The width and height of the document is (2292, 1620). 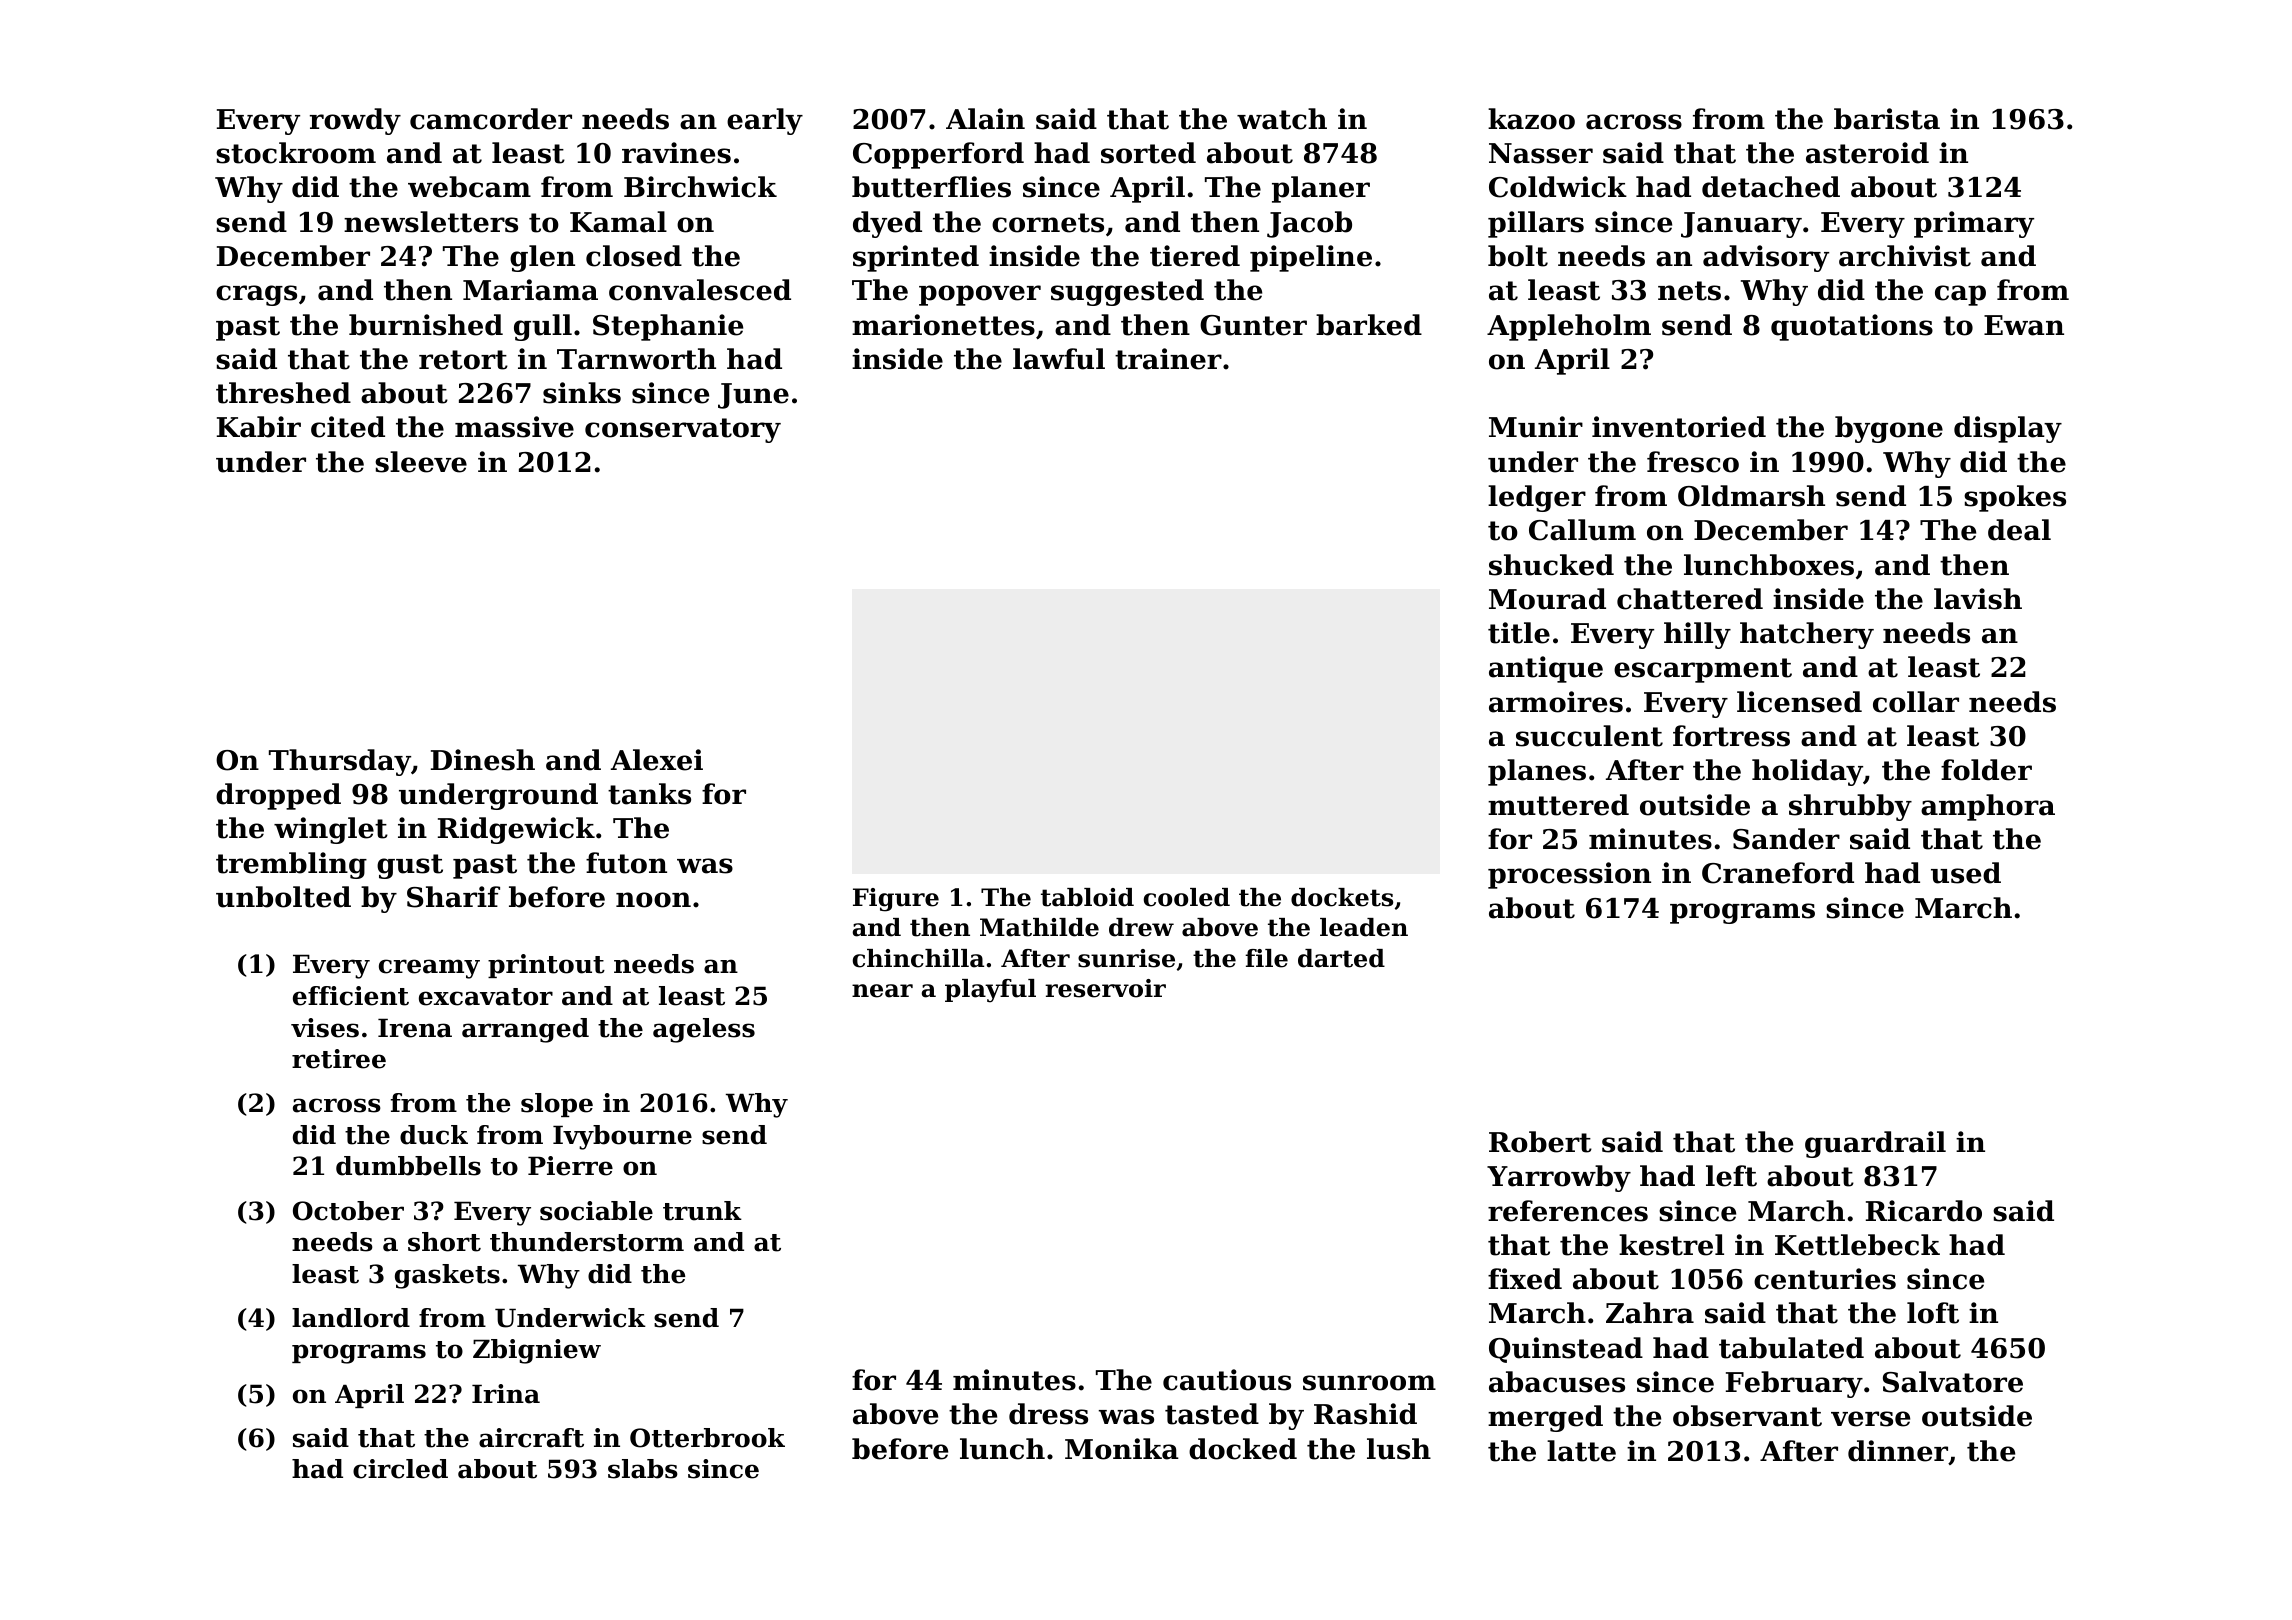 I want to click on Irina, so click(x=506, y=1394).
